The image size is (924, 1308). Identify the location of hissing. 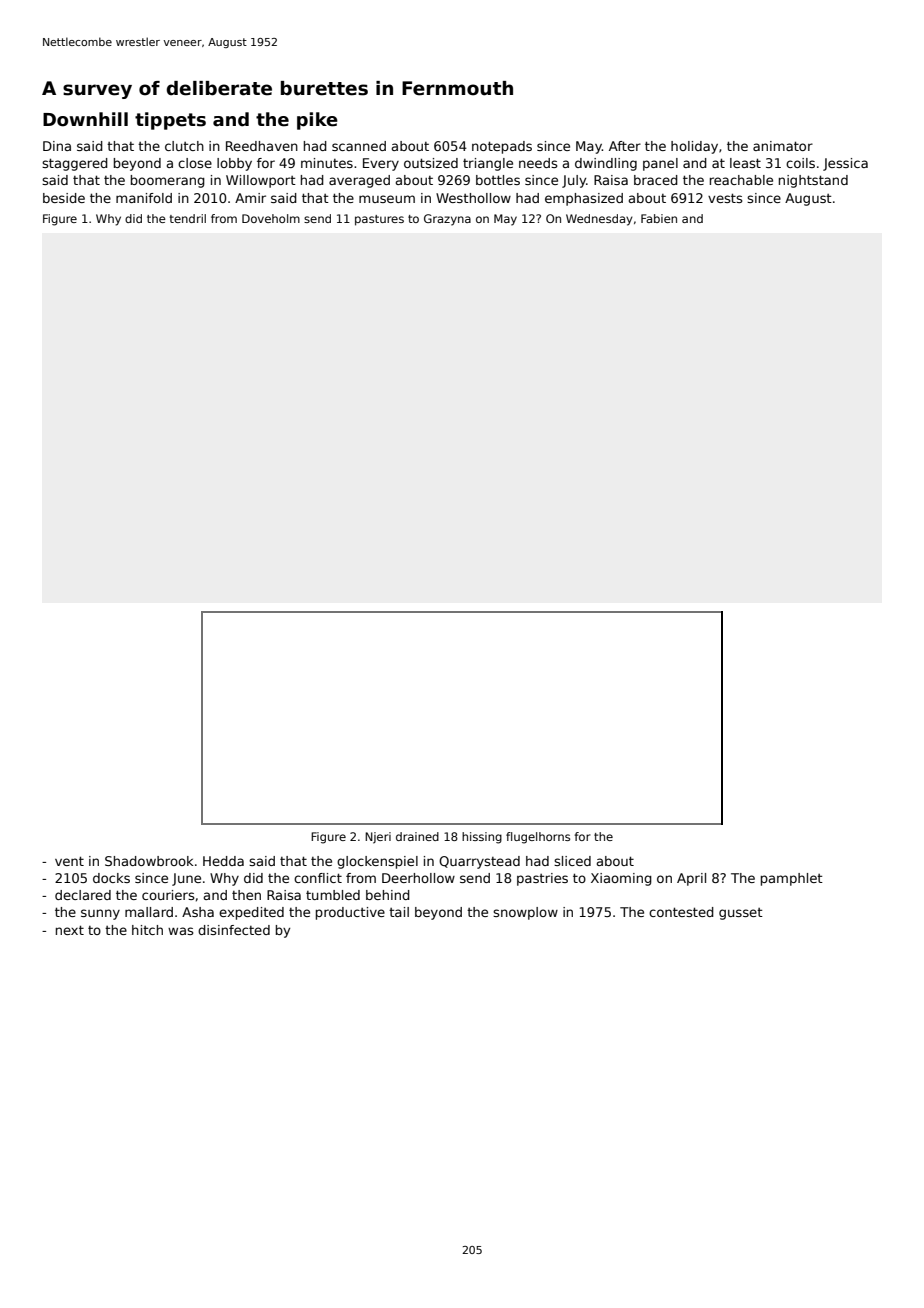
(482, 838).
